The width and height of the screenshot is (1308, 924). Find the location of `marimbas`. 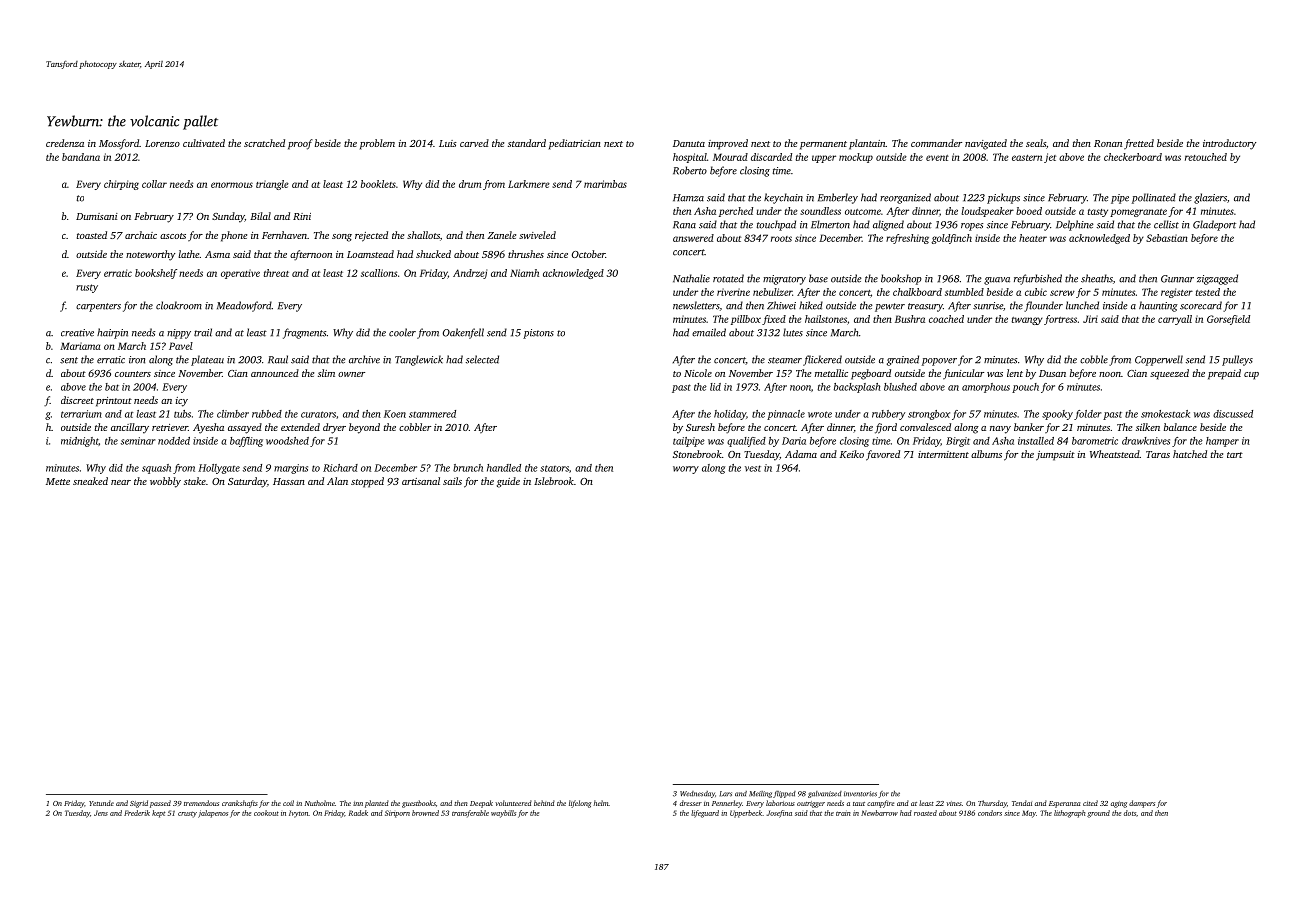

marimbas is located at coordinates (605, 184).
